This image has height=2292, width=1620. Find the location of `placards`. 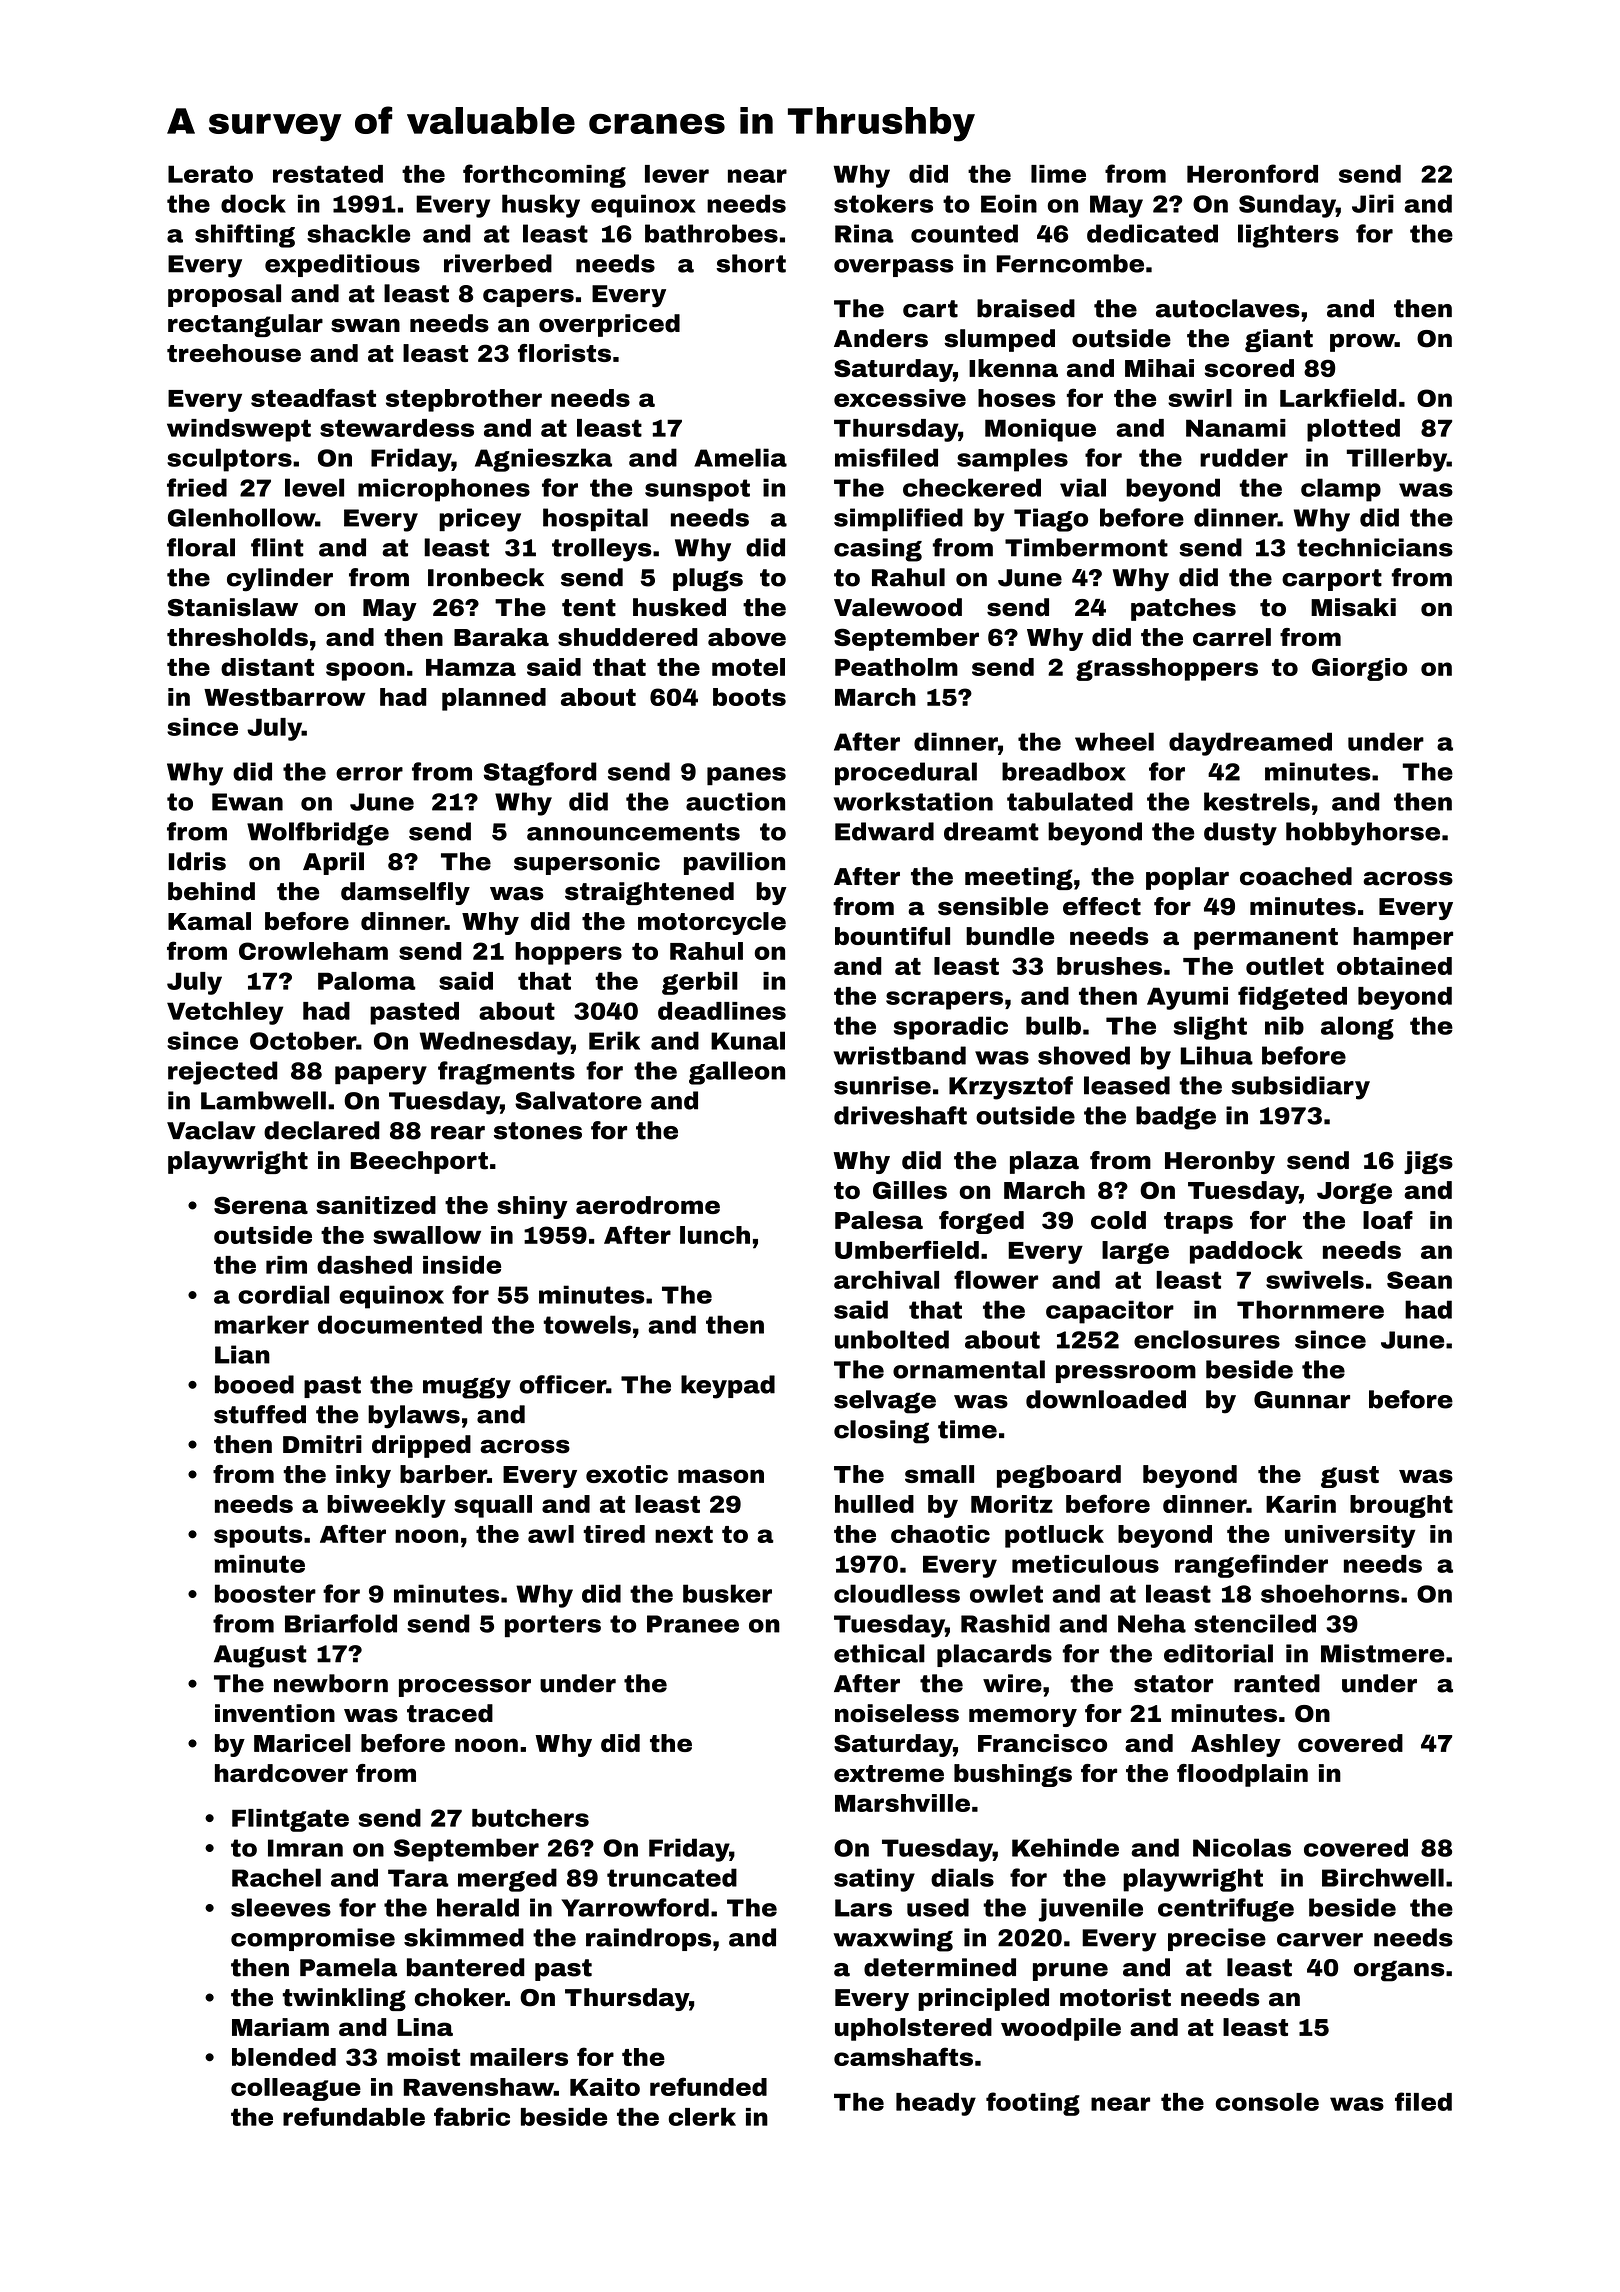

placards is located at coordinates (994, 1655).
